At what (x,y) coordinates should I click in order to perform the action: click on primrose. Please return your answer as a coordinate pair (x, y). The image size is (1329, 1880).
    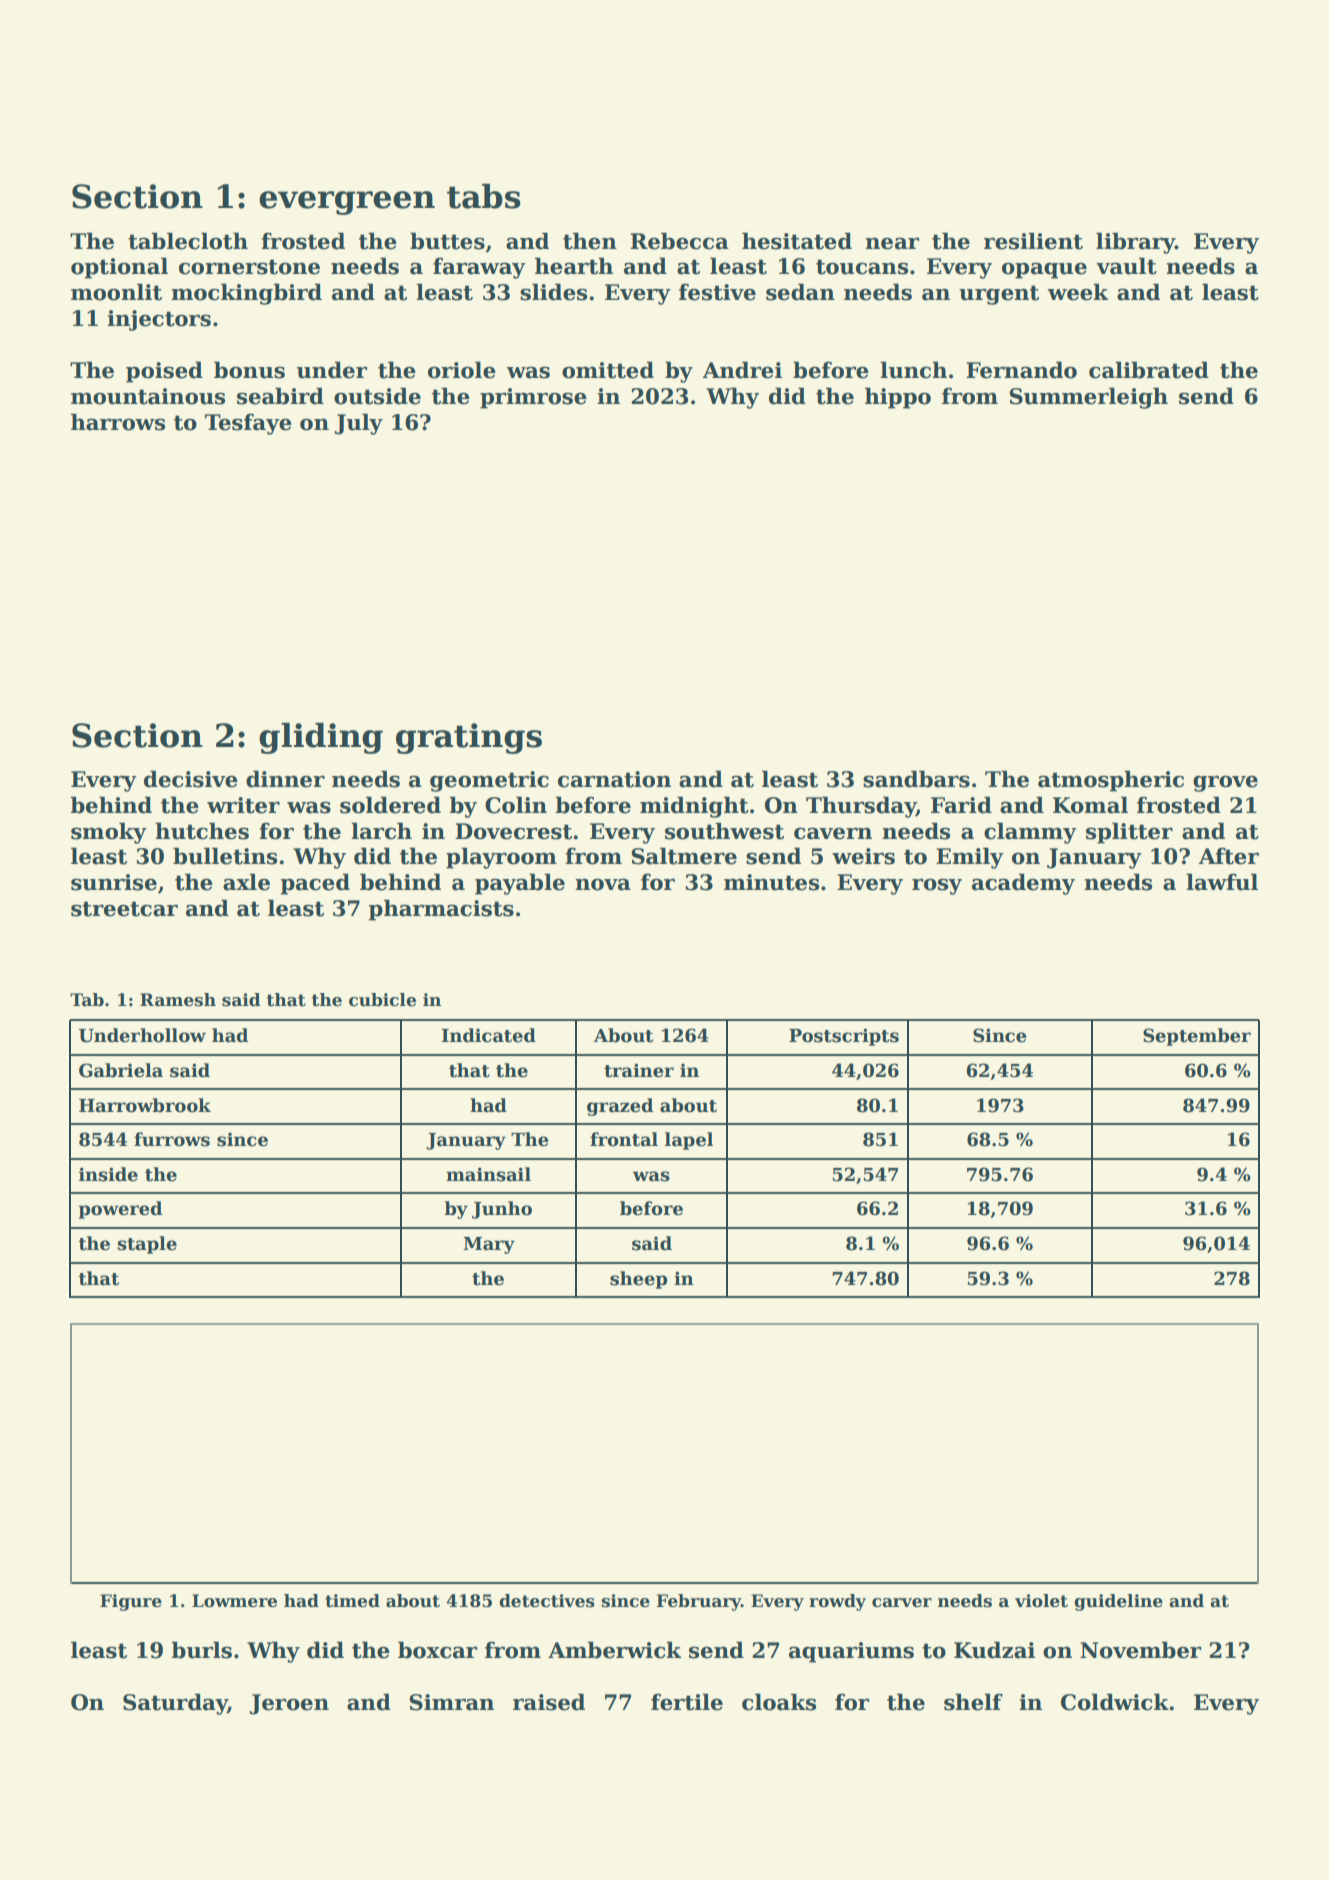
    Looking at the image, I should click on (533, 398).
